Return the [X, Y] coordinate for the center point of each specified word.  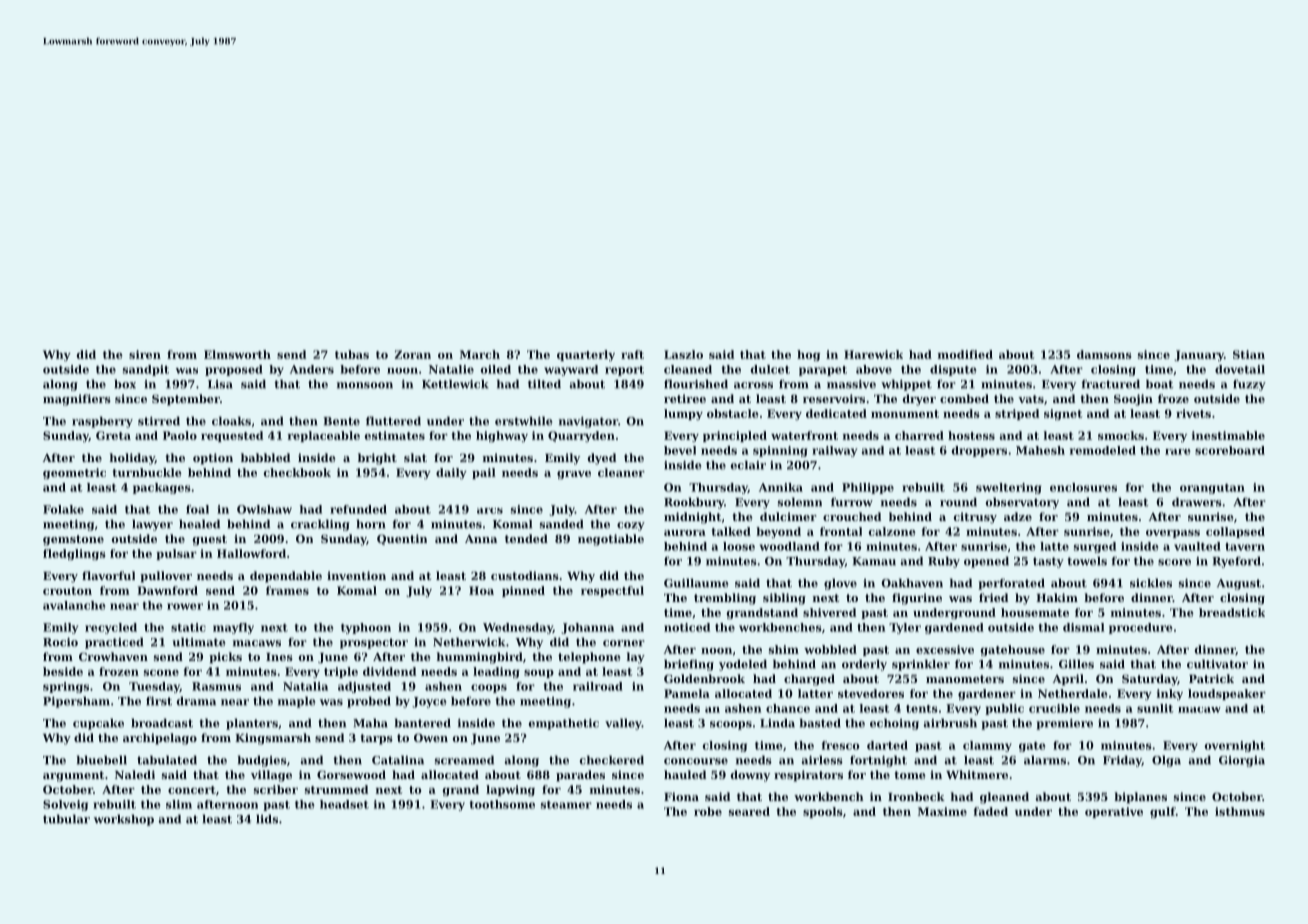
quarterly [586, 355]
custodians [525, 575]
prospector [374, 643]
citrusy [975, 518]
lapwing [510, 790]
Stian [1249, 354]
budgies [262, 761]
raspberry [102, 422]
